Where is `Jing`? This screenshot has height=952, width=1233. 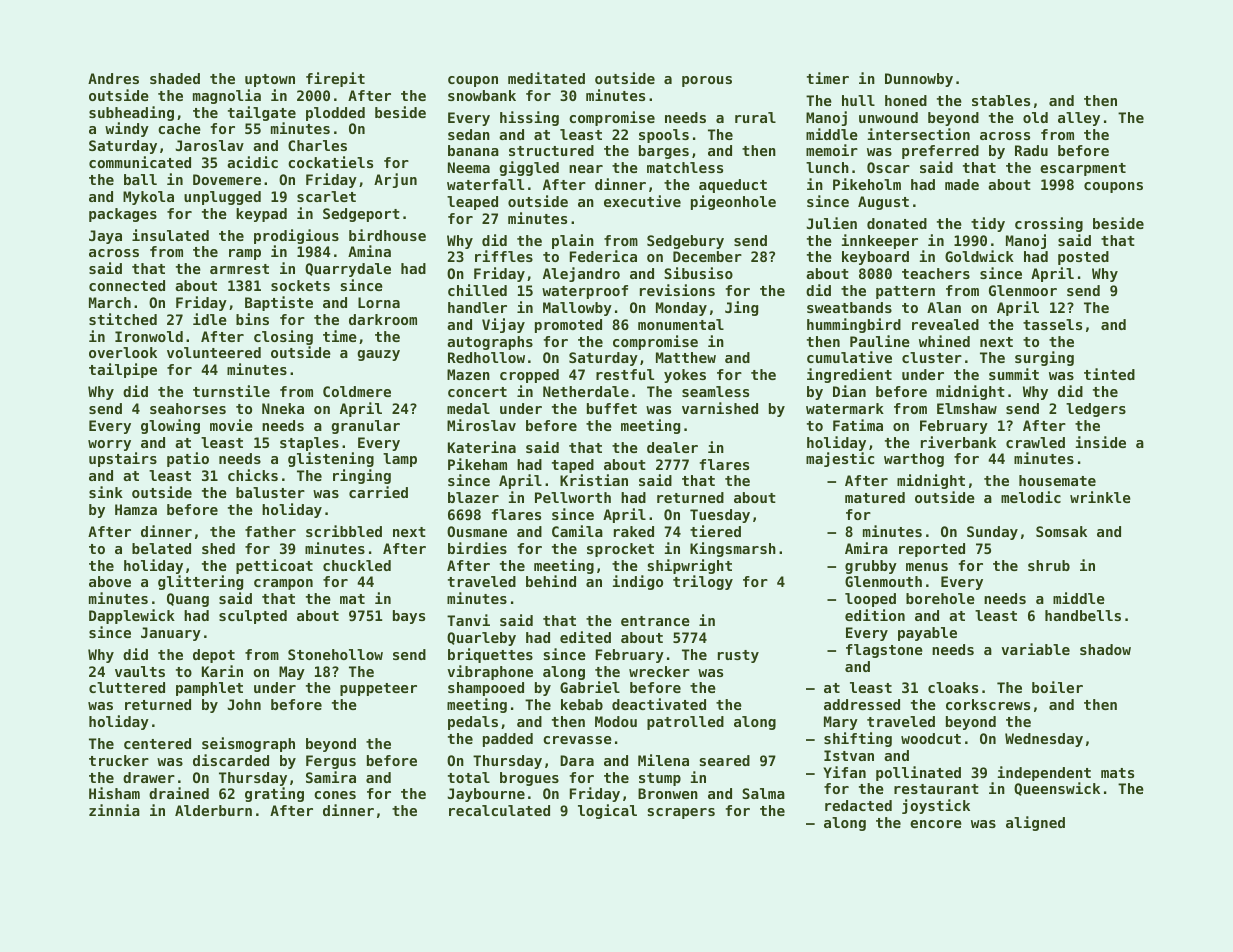
Jing is located at coordinates (741, 308).
